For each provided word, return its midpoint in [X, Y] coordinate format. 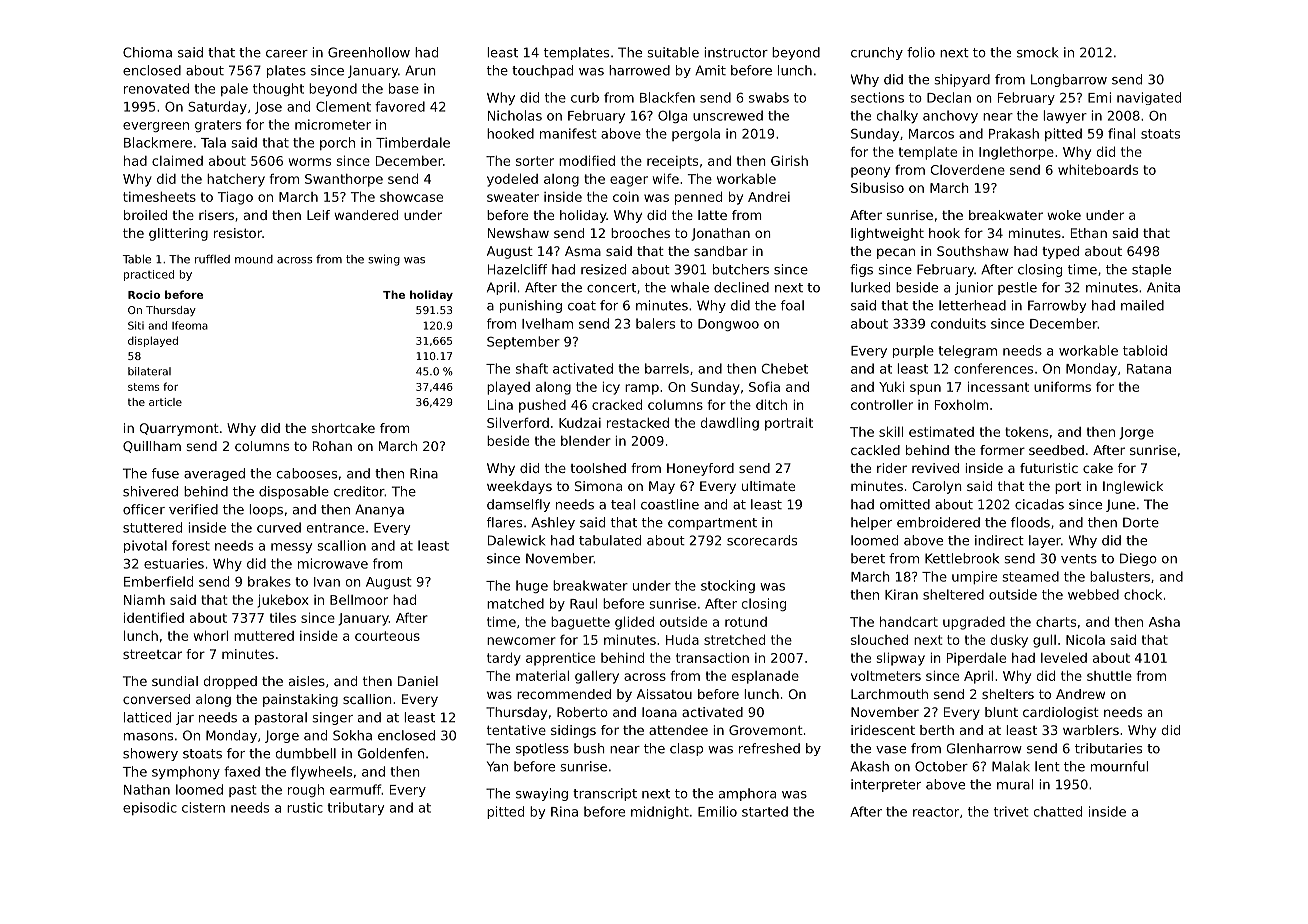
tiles [283, 618]
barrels [667, 368]
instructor [736, 52]
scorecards [762, 540]
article [165, 402]
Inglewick [1133, 487]
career [287, 54]
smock [1037, 52]
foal [792, 305]
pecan [896, 253]
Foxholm [961, 405]
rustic [305, 807]
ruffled [212, 259]
